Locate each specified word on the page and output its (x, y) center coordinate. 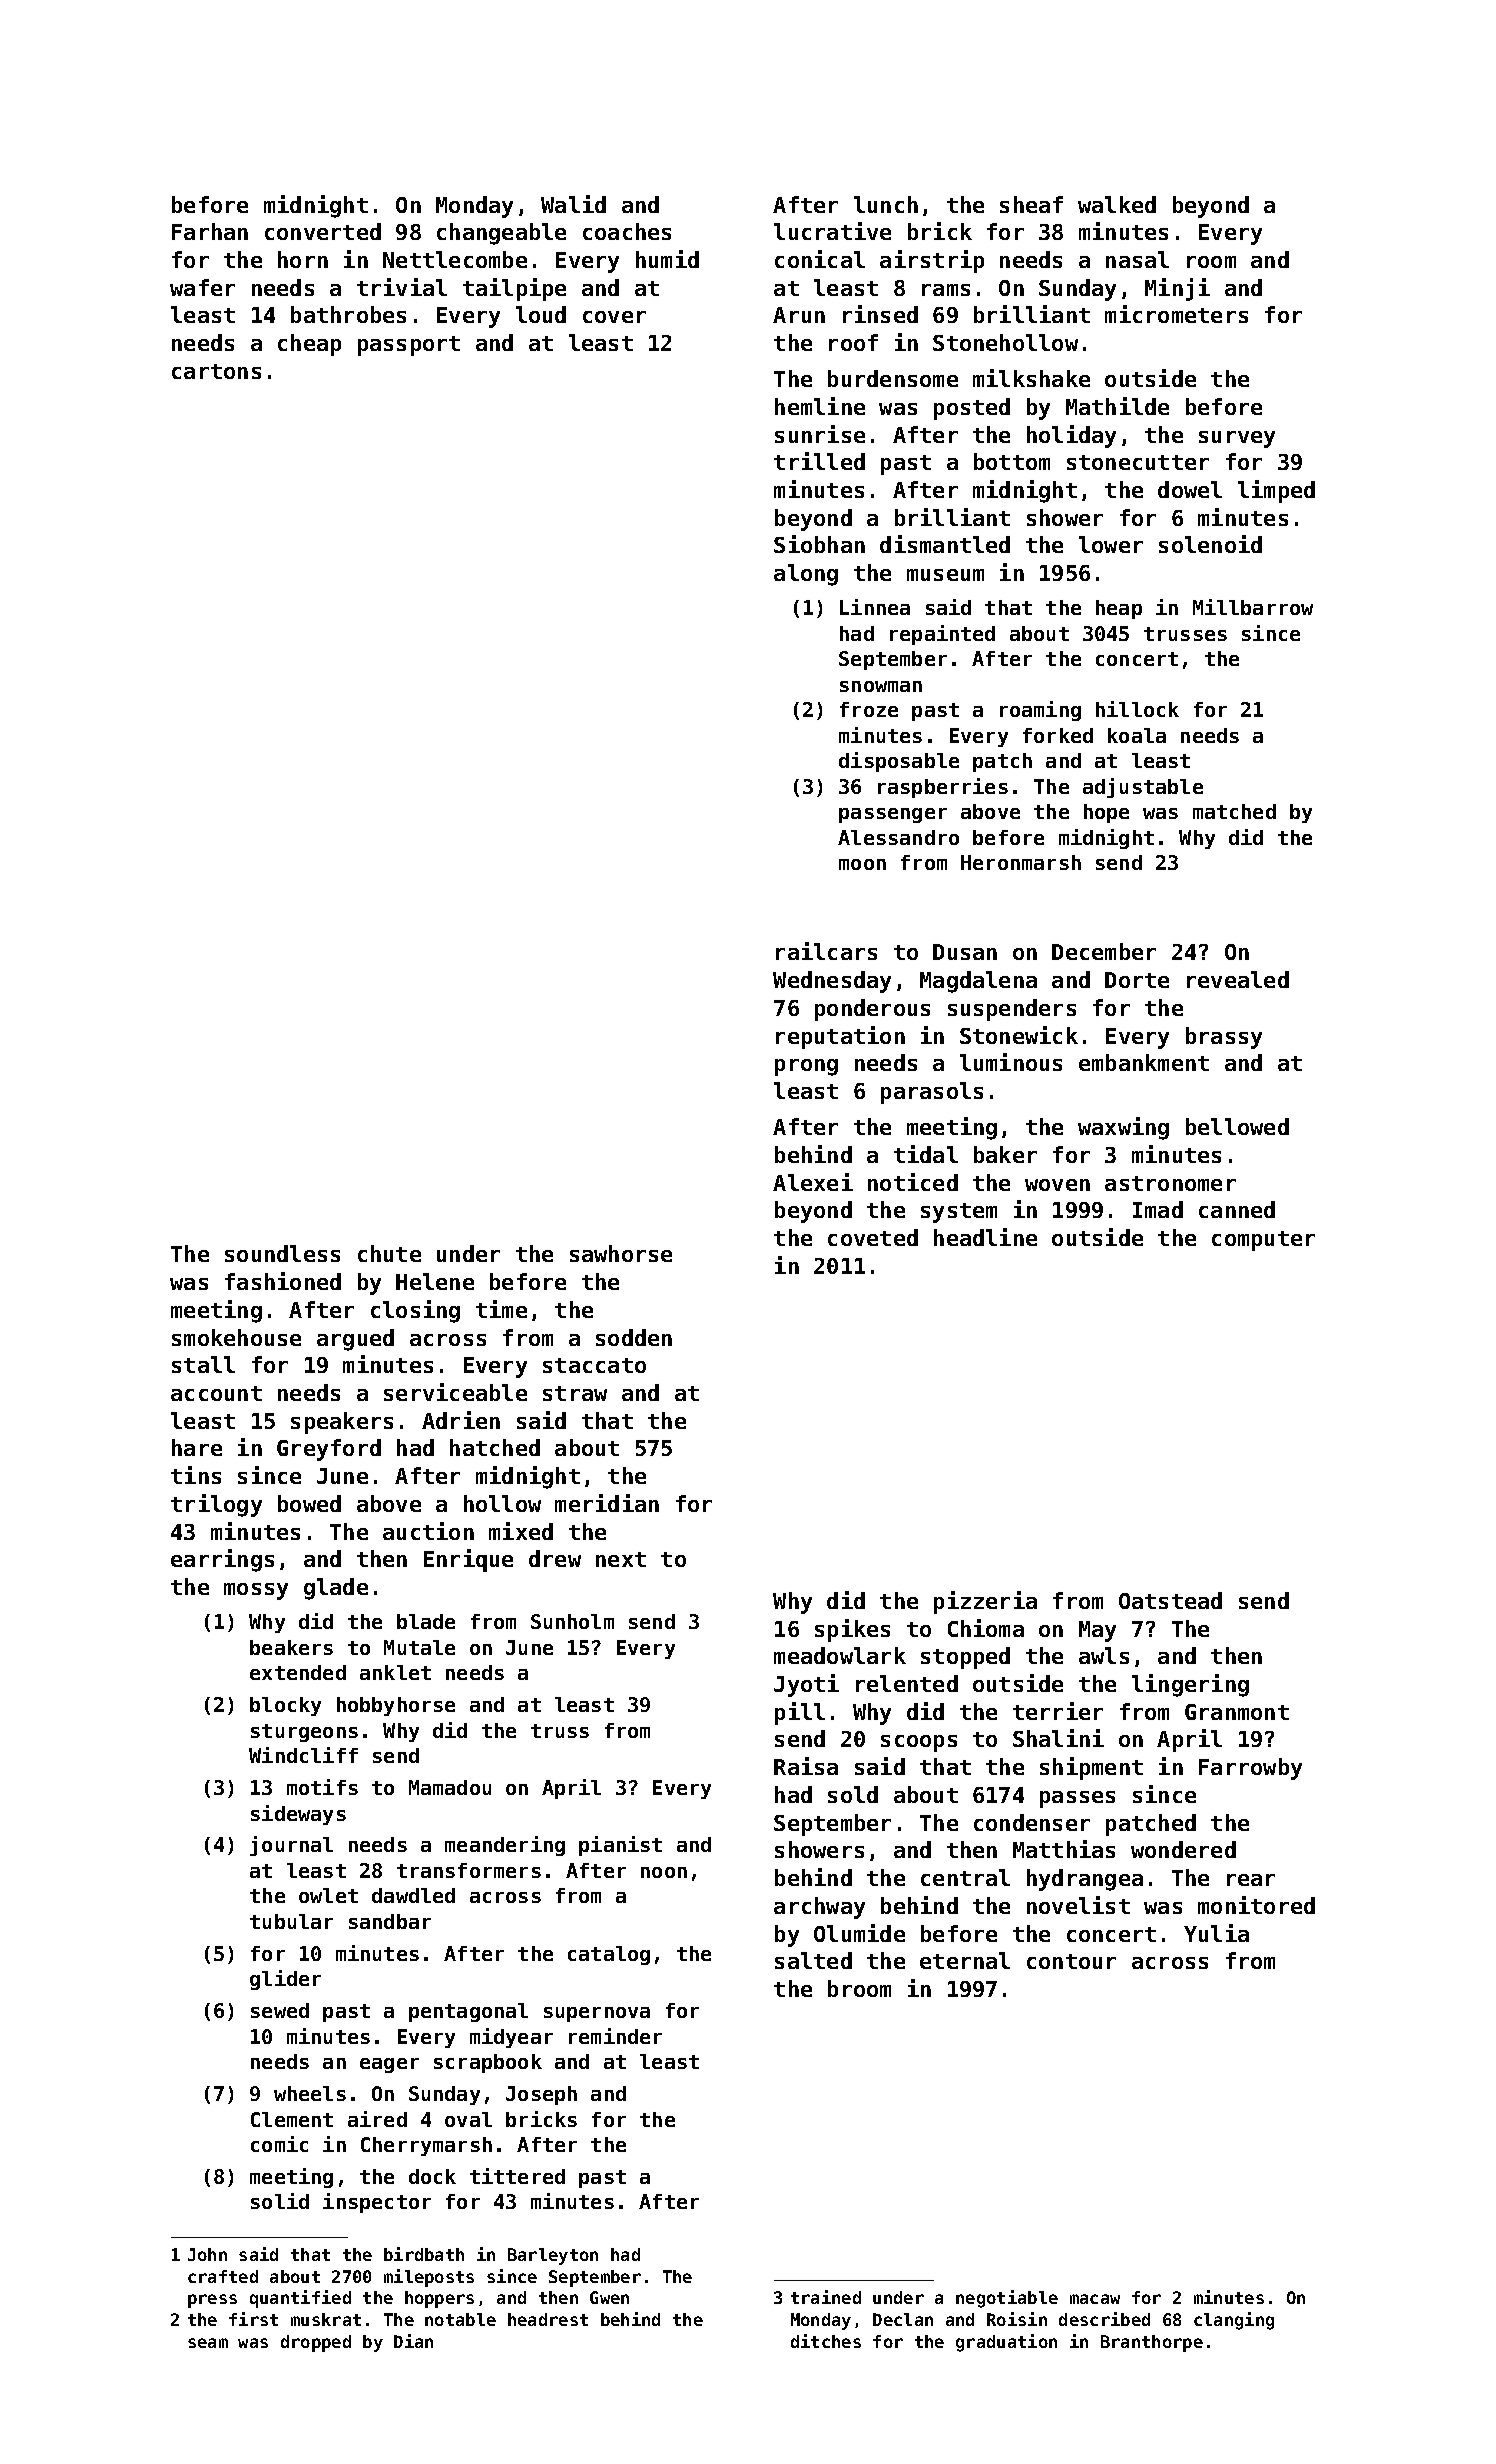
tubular (291, 1921)
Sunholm (572, 1621)
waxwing (1123, 1128)
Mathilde (1117, 406)
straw (575, 1393)
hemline (820, 406)
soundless (282, 1253)
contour (1071, 1961)
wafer (202, 287)
